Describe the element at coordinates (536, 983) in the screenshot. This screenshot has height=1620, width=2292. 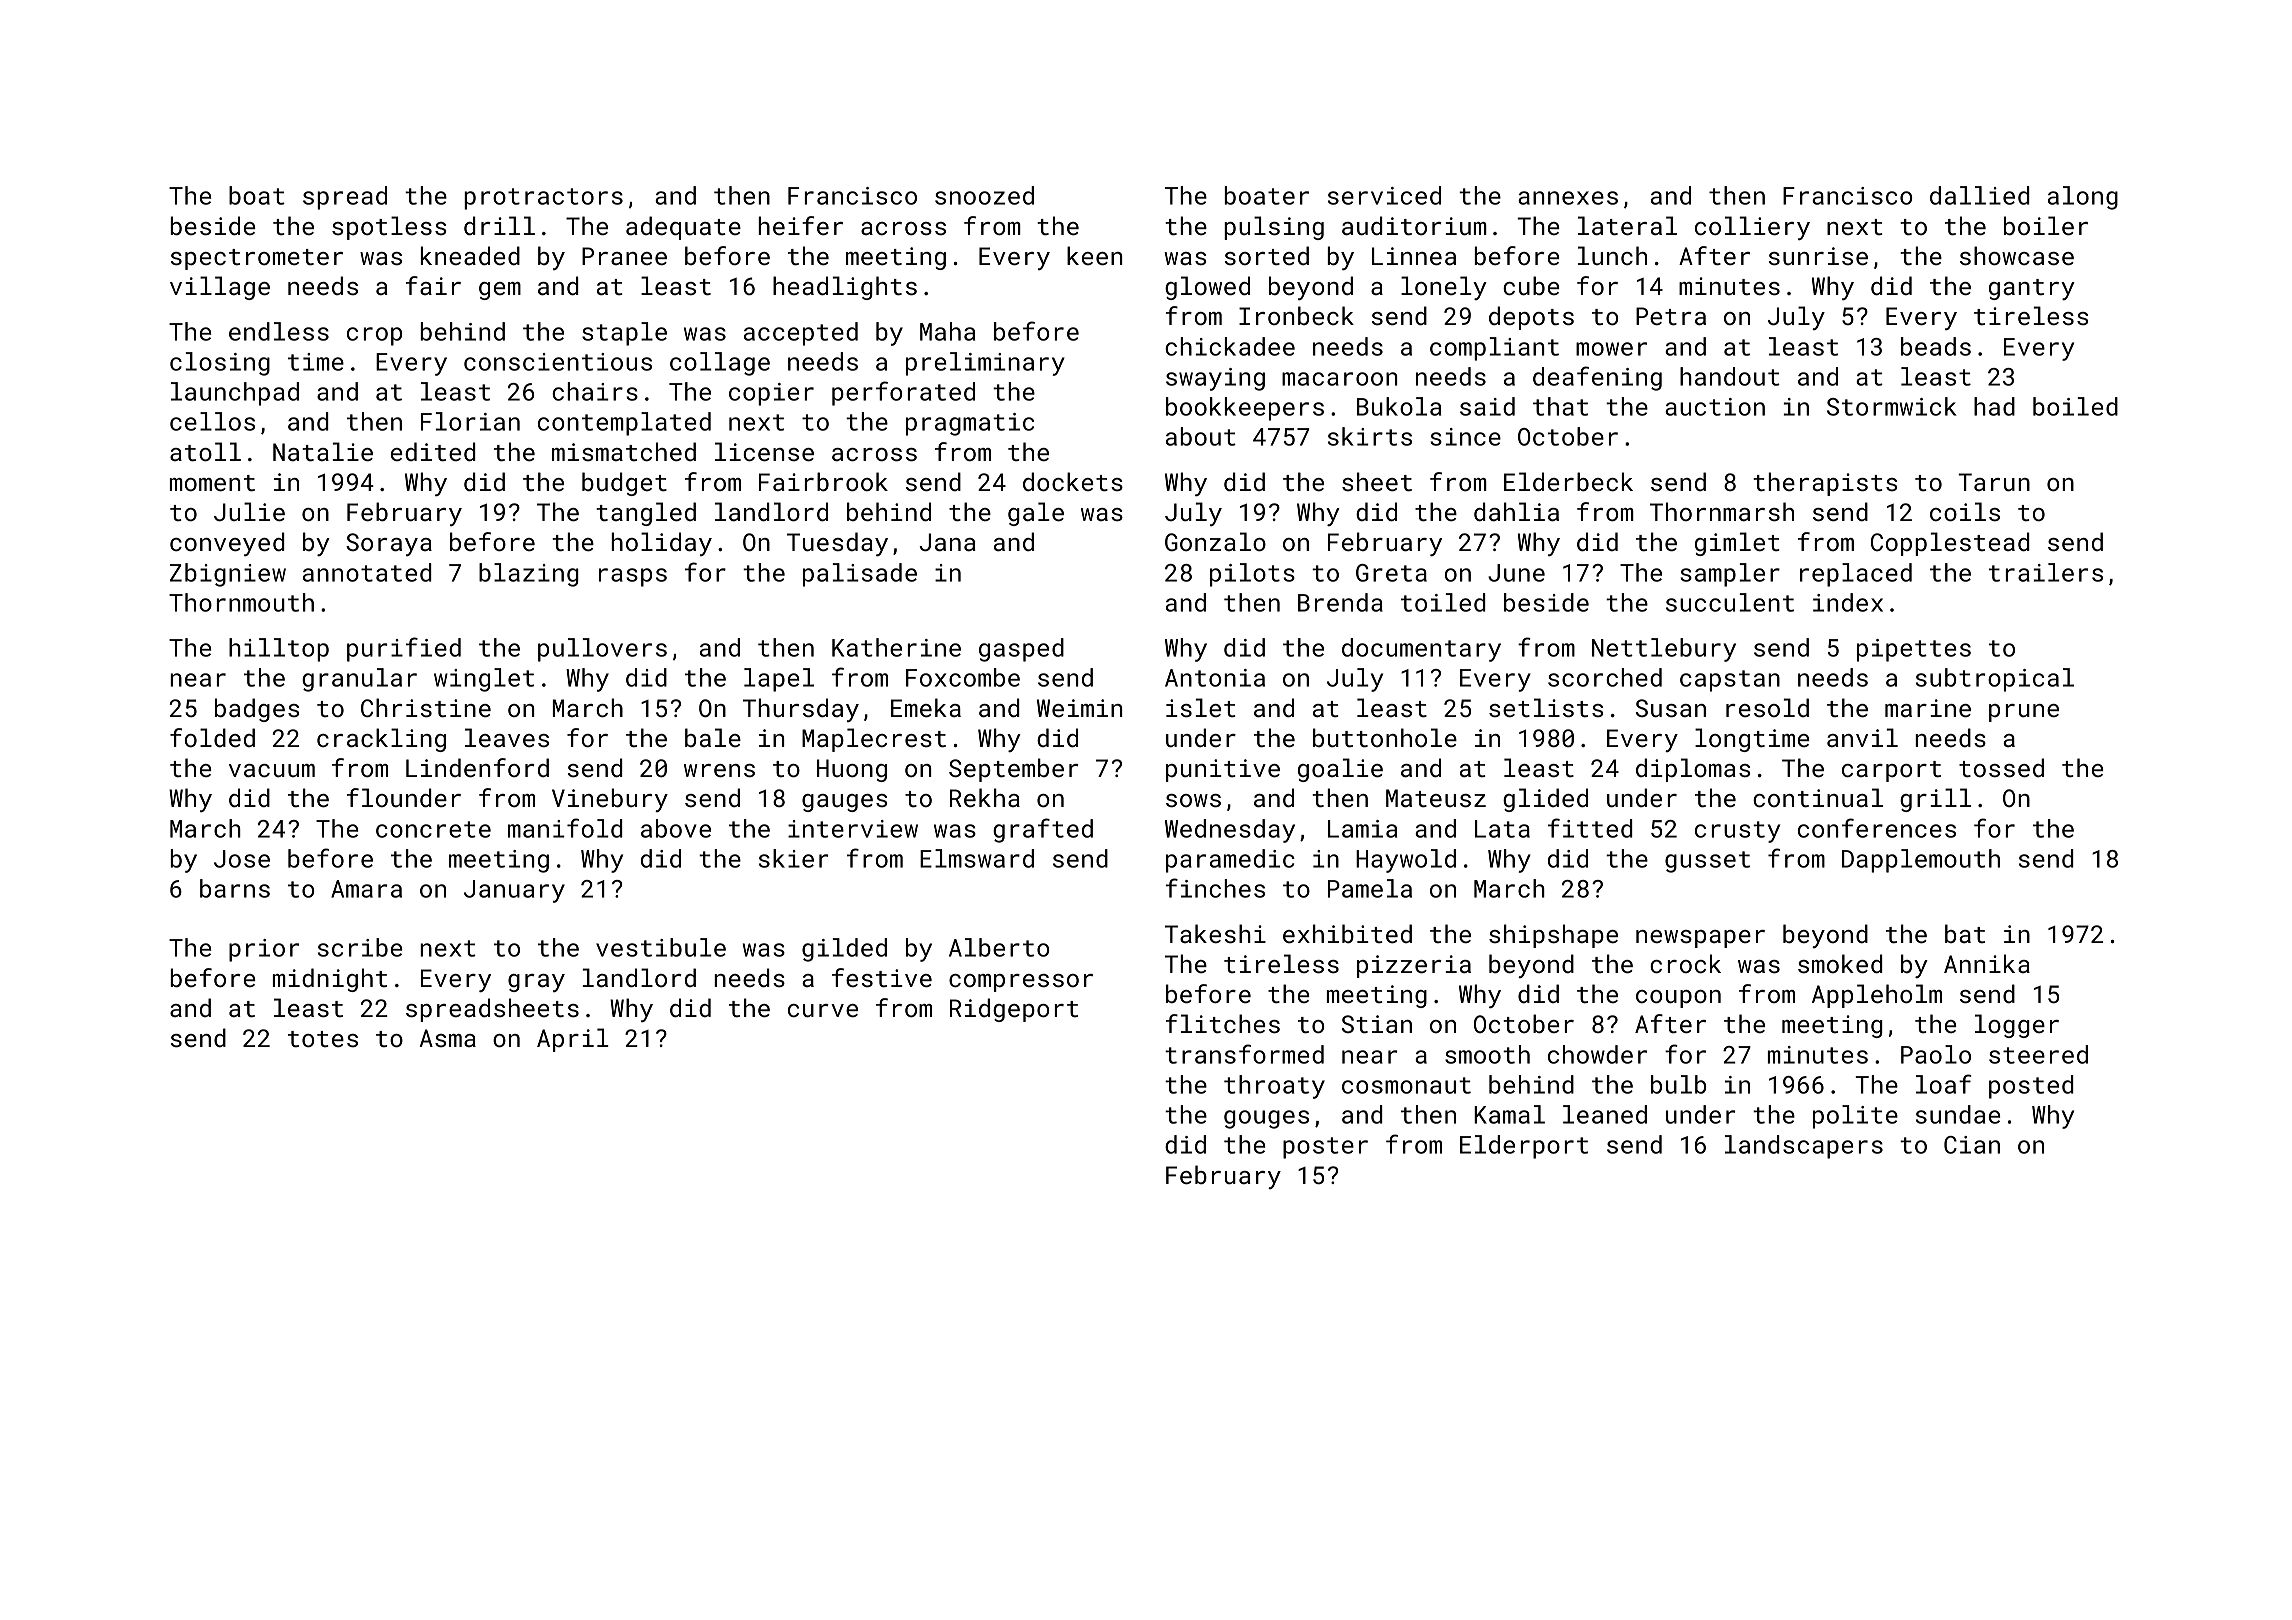
I see `gray` at that location.
